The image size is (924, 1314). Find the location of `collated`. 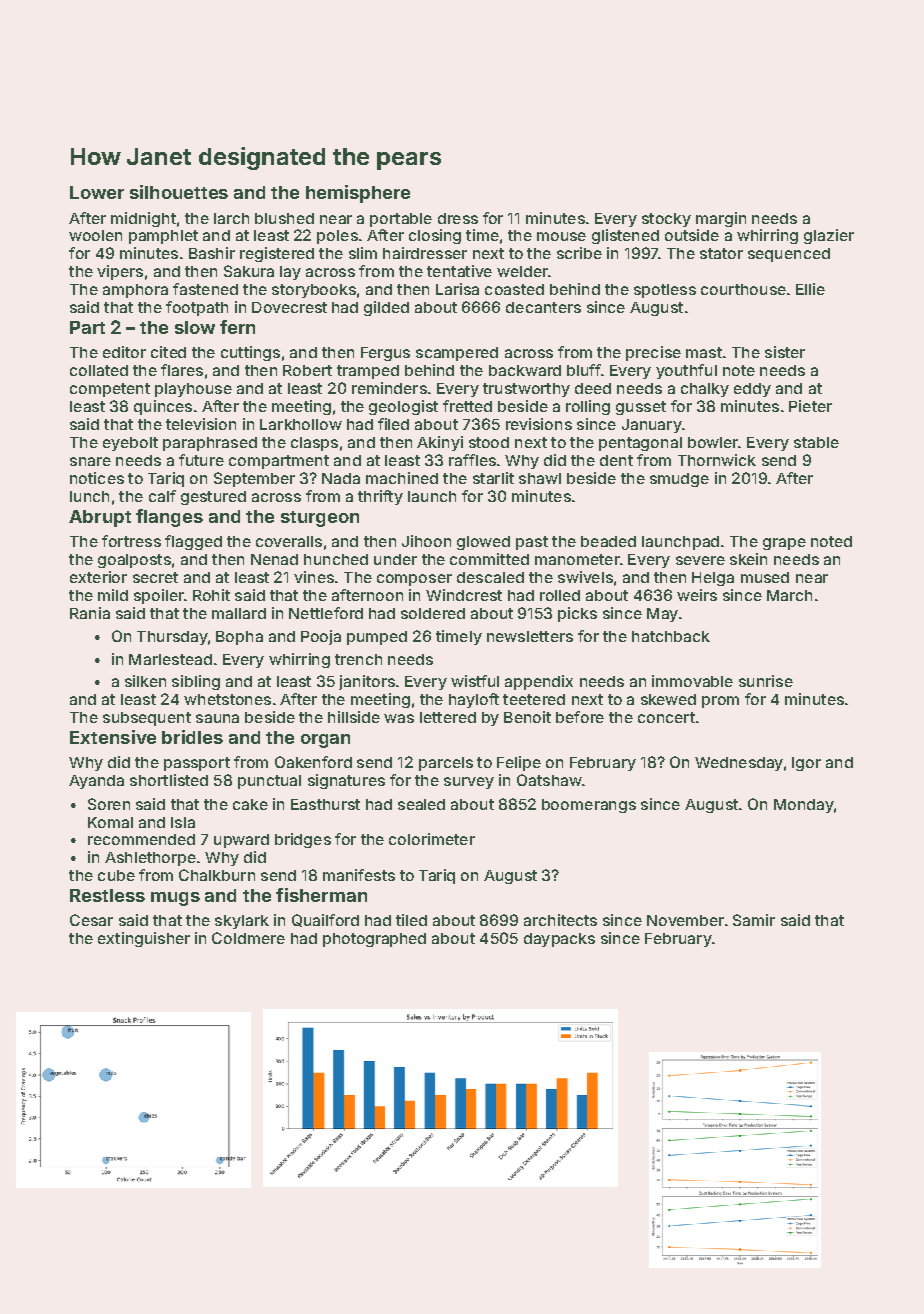

collated is located at coordinates (99, 370).
